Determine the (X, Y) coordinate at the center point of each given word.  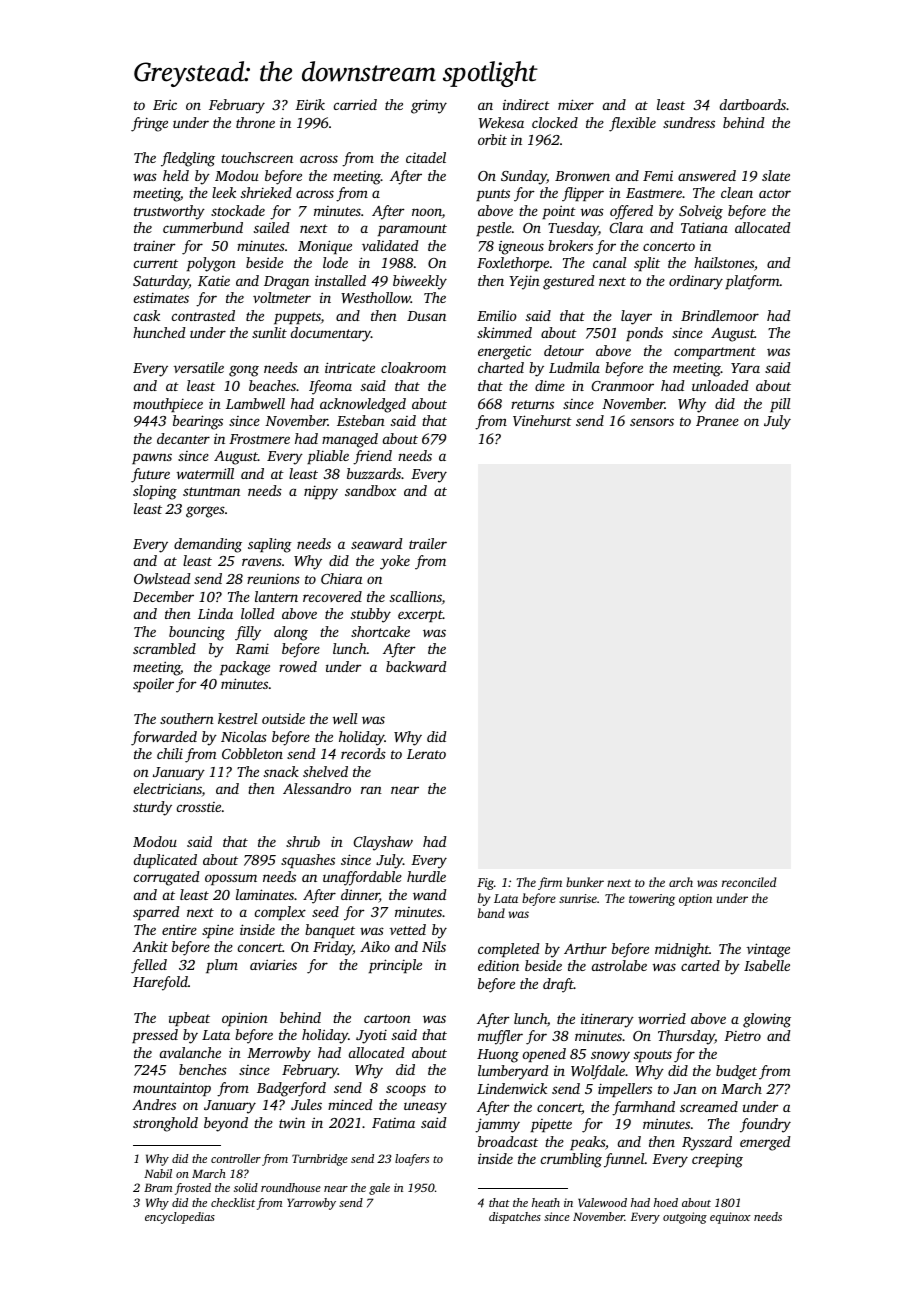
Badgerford (291, 1089)
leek (224, 192)
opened (544, 1055)
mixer (576, 104)
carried (355, 104)
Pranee (717, 421)
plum (222, 966)
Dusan (426, 316)
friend (372, 457)
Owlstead (162, 578)
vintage (768, 950)
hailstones (724, 262)
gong (244, 371)
